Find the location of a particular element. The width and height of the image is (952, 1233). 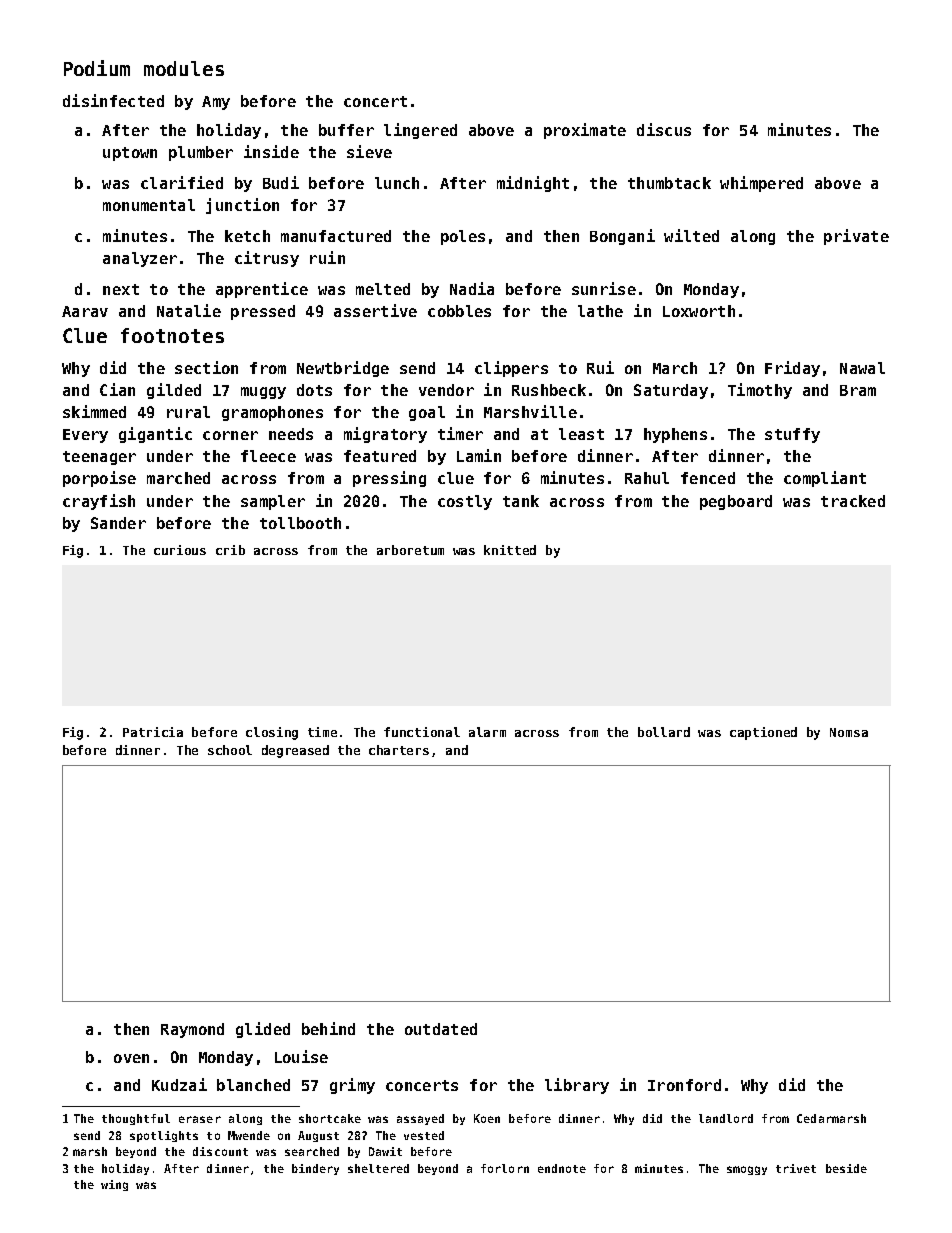

assayed is located at coordinates (420, 1119).
